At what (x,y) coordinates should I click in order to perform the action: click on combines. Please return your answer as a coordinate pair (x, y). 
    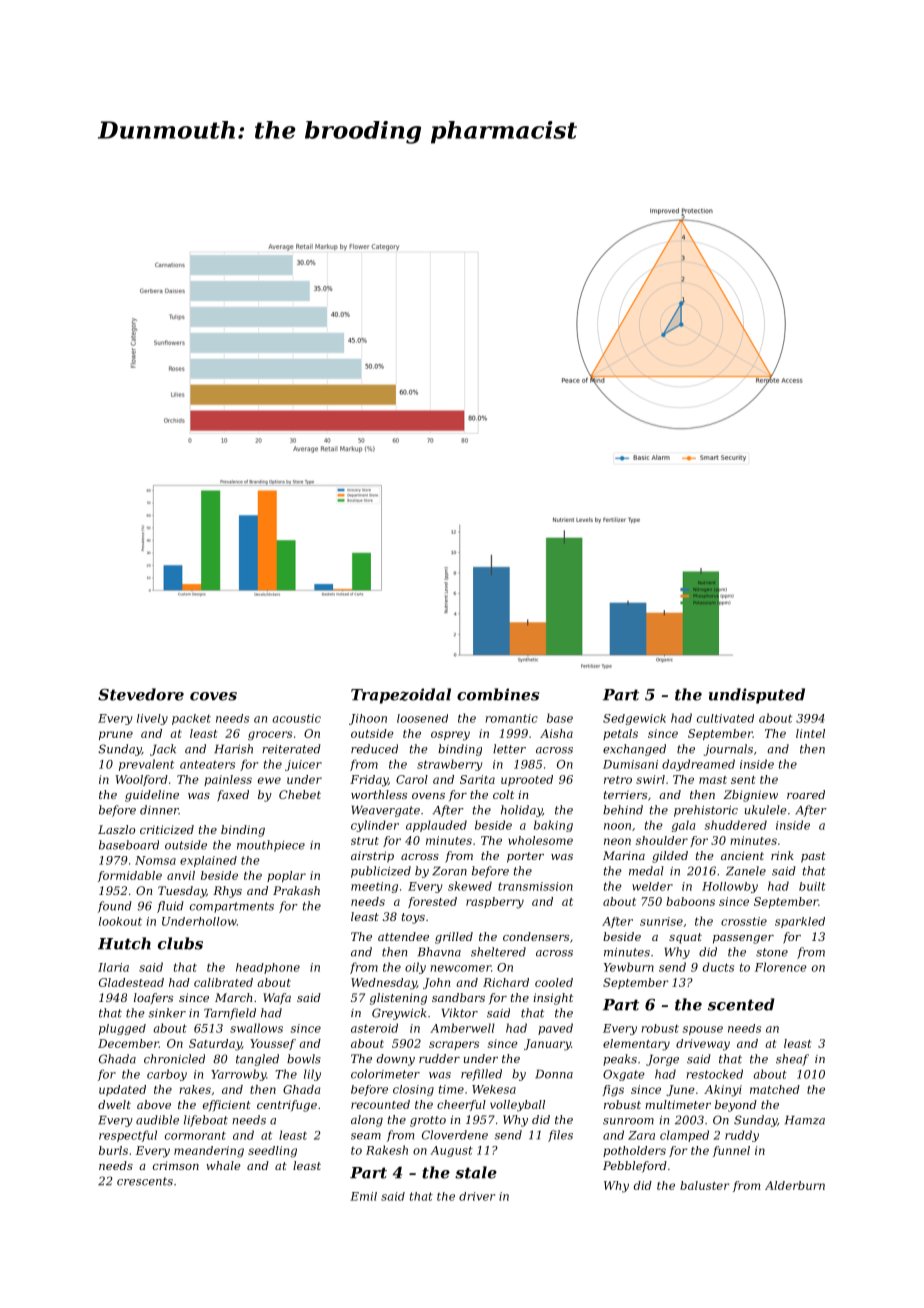
    Looking at the image, I should click on (498, 694).
